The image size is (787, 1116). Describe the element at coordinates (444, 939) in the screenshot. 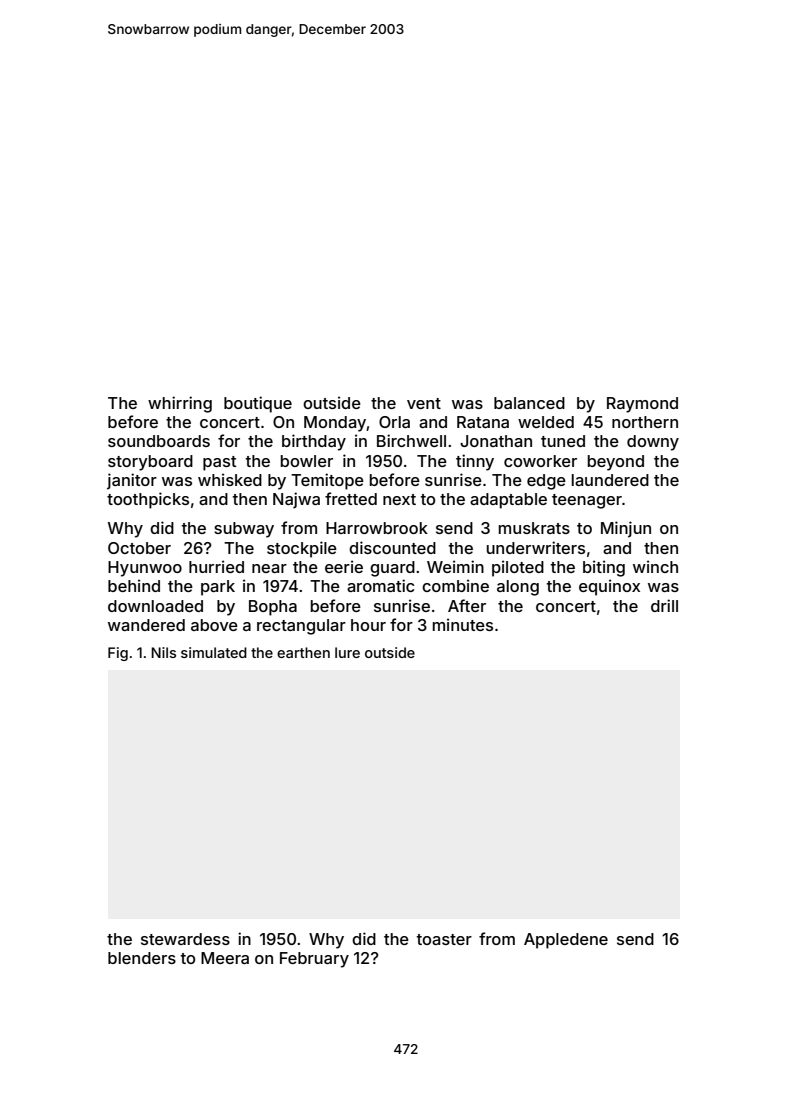

I see `toaster` at that location.
